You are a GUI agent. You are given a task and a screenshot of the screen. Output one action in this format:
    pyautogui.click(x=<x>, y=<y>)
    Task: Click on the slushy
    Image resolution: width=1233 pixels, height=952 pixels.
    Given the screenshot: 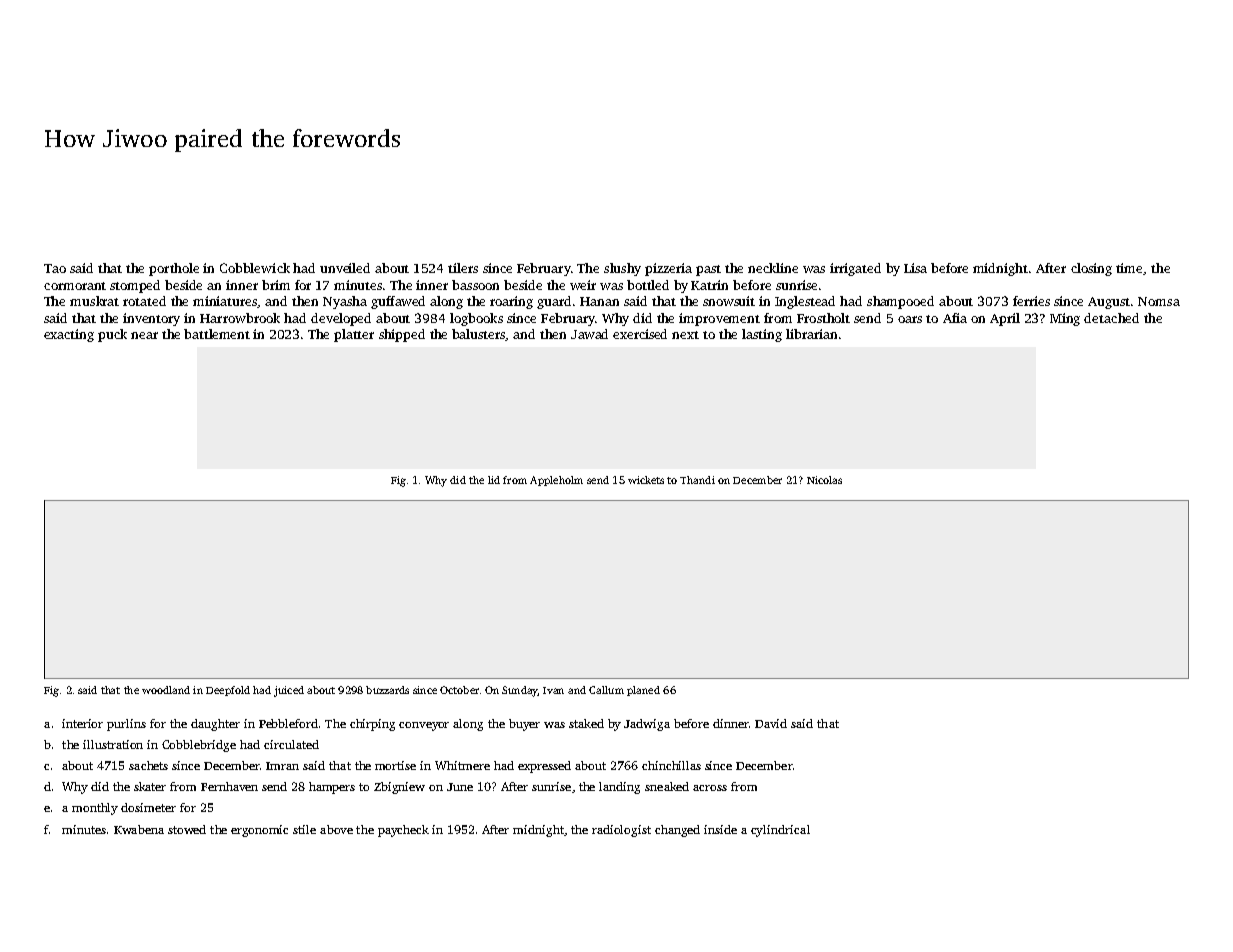 What is the action you would take?
    pyautogui.click(x=622, y=269)
